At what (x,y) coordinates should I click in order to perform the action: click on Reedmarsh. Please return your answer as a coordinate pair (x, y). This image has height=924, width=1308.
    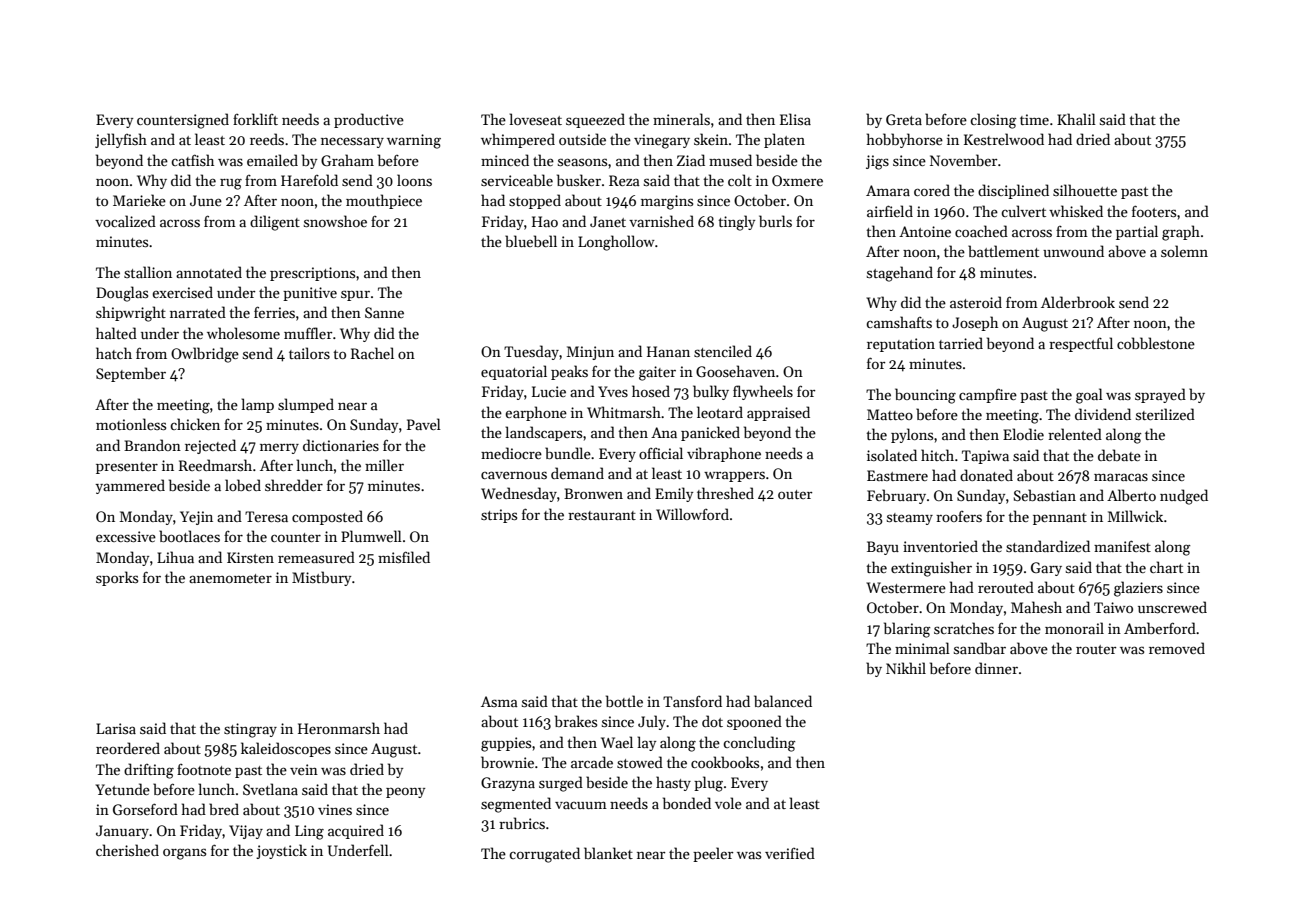
    Looking at the image, I should click on (215, 465).
